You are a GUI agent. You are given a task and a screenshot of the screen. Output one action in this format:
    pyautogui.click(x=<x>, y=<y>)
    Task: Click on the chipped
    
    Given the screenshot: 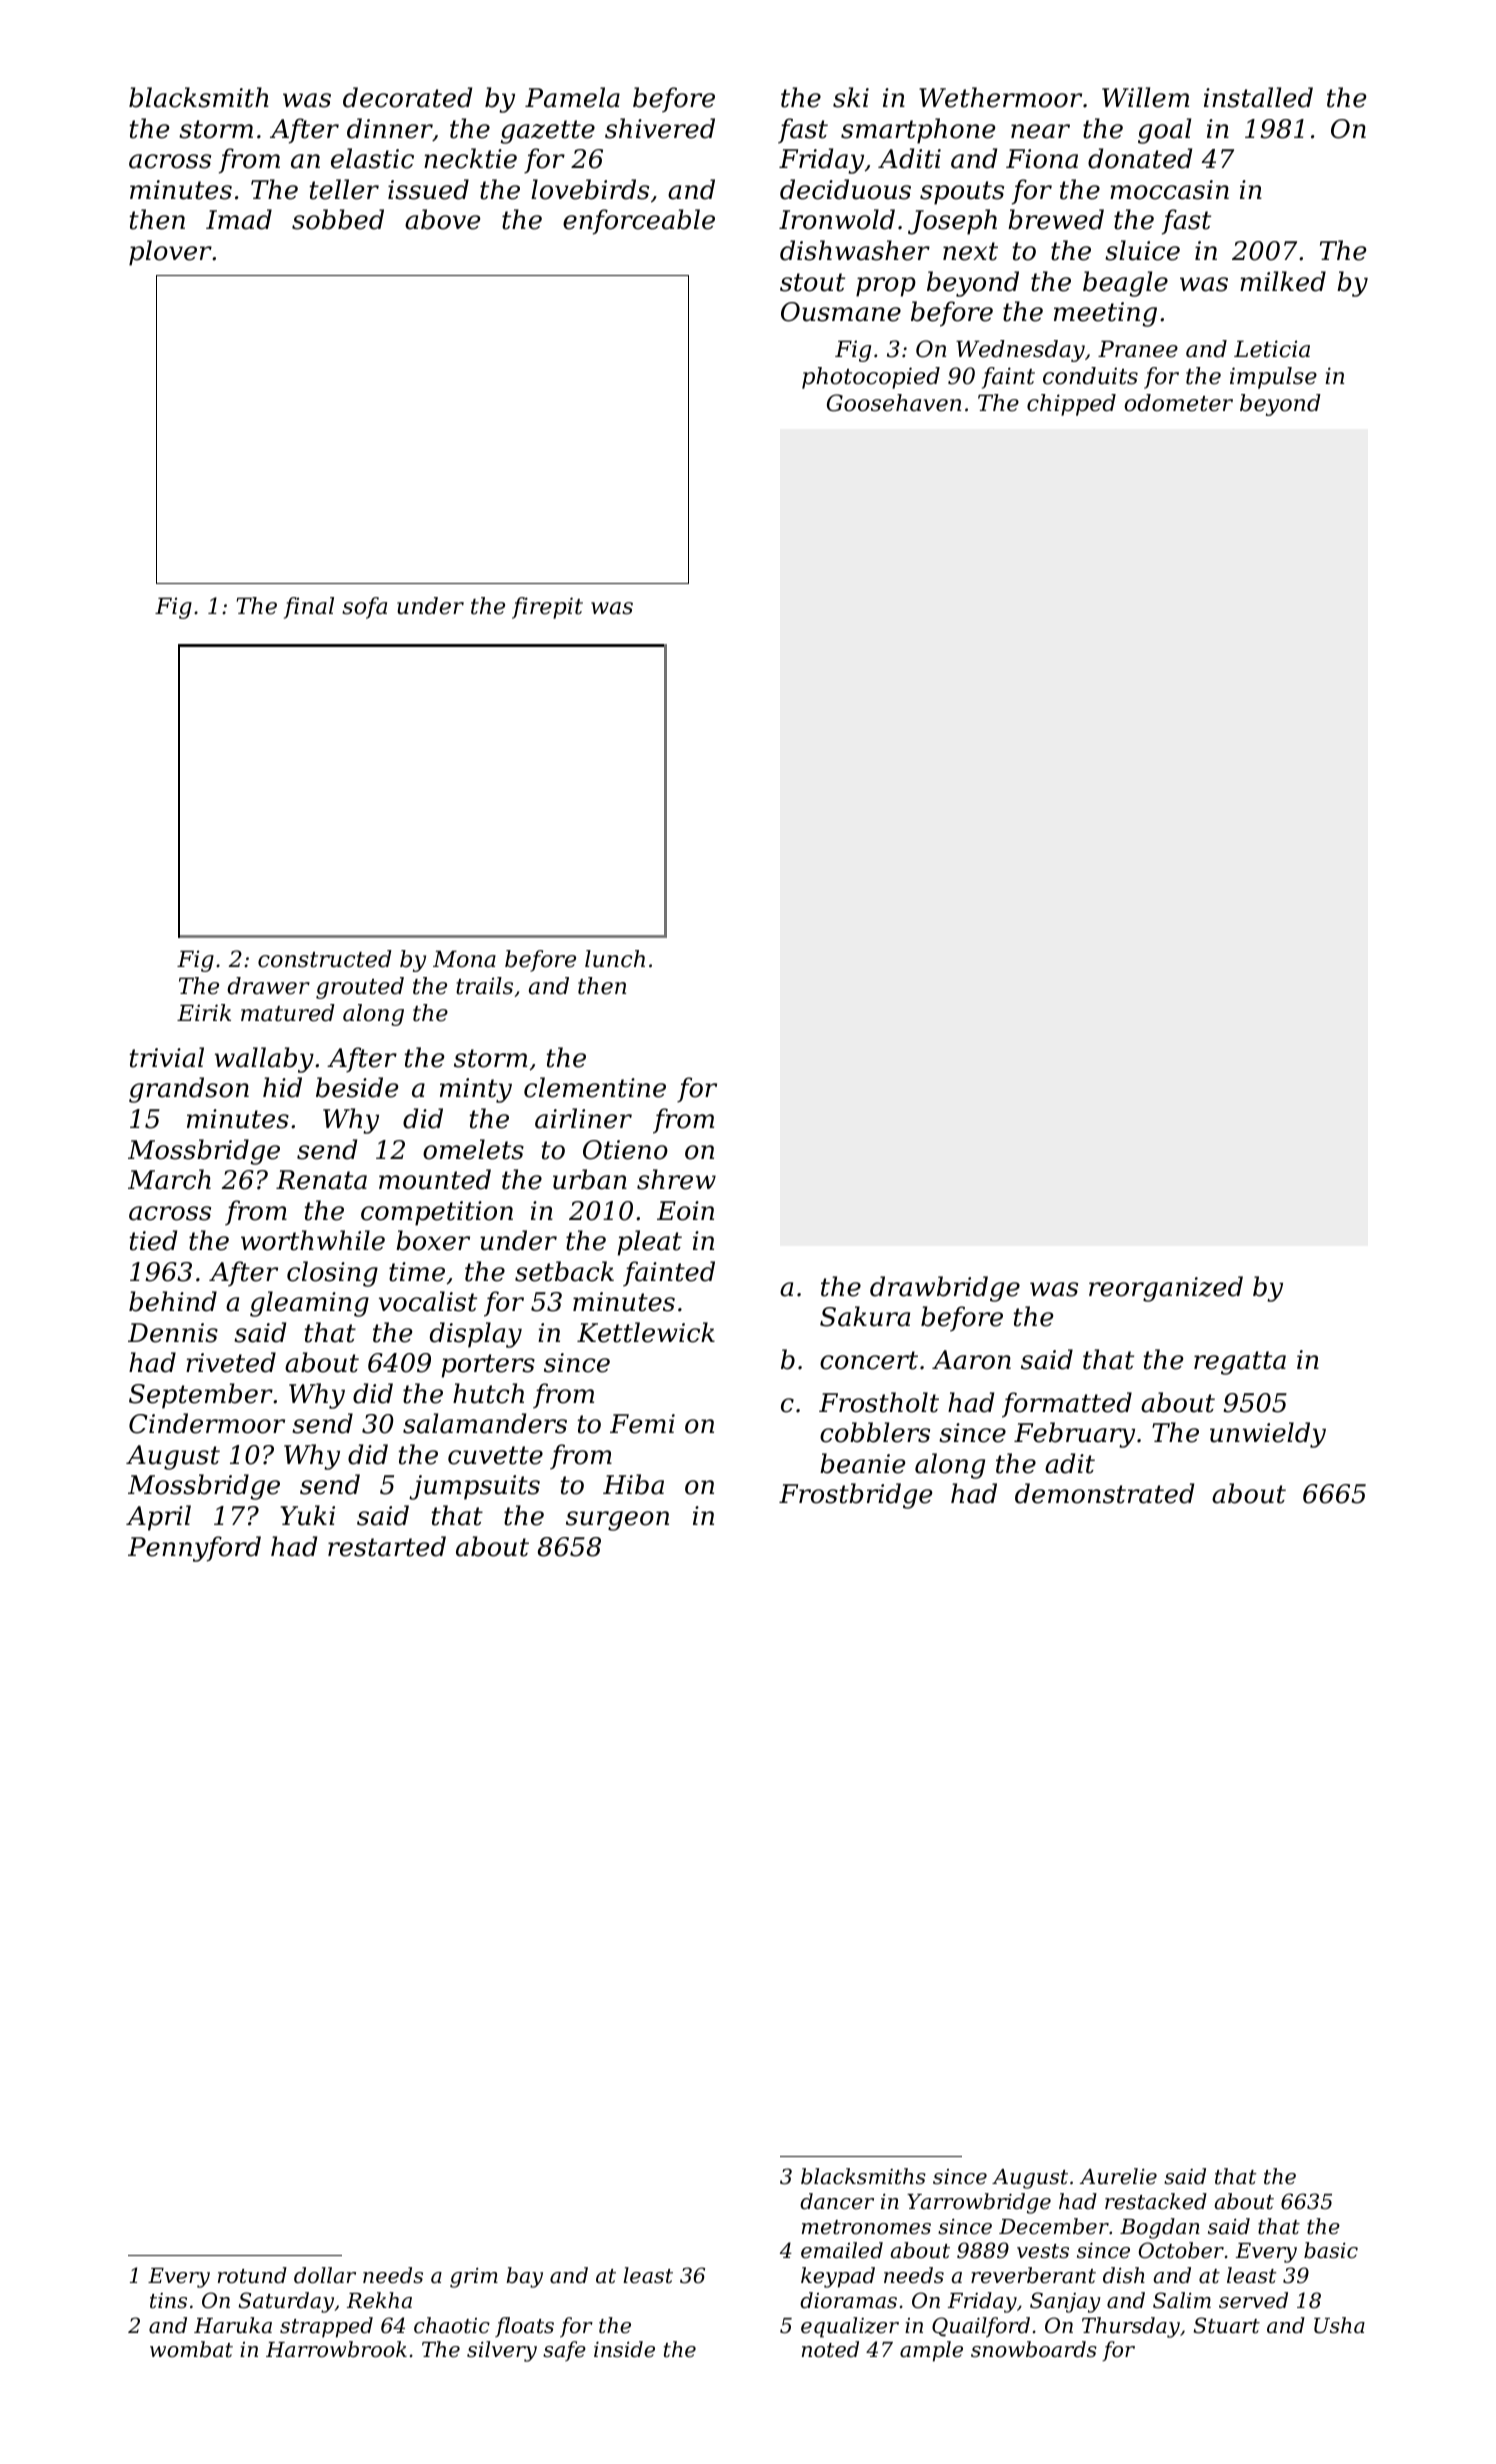 What is the action you would take?
    pyautogui.click(x=1071, y=405)
